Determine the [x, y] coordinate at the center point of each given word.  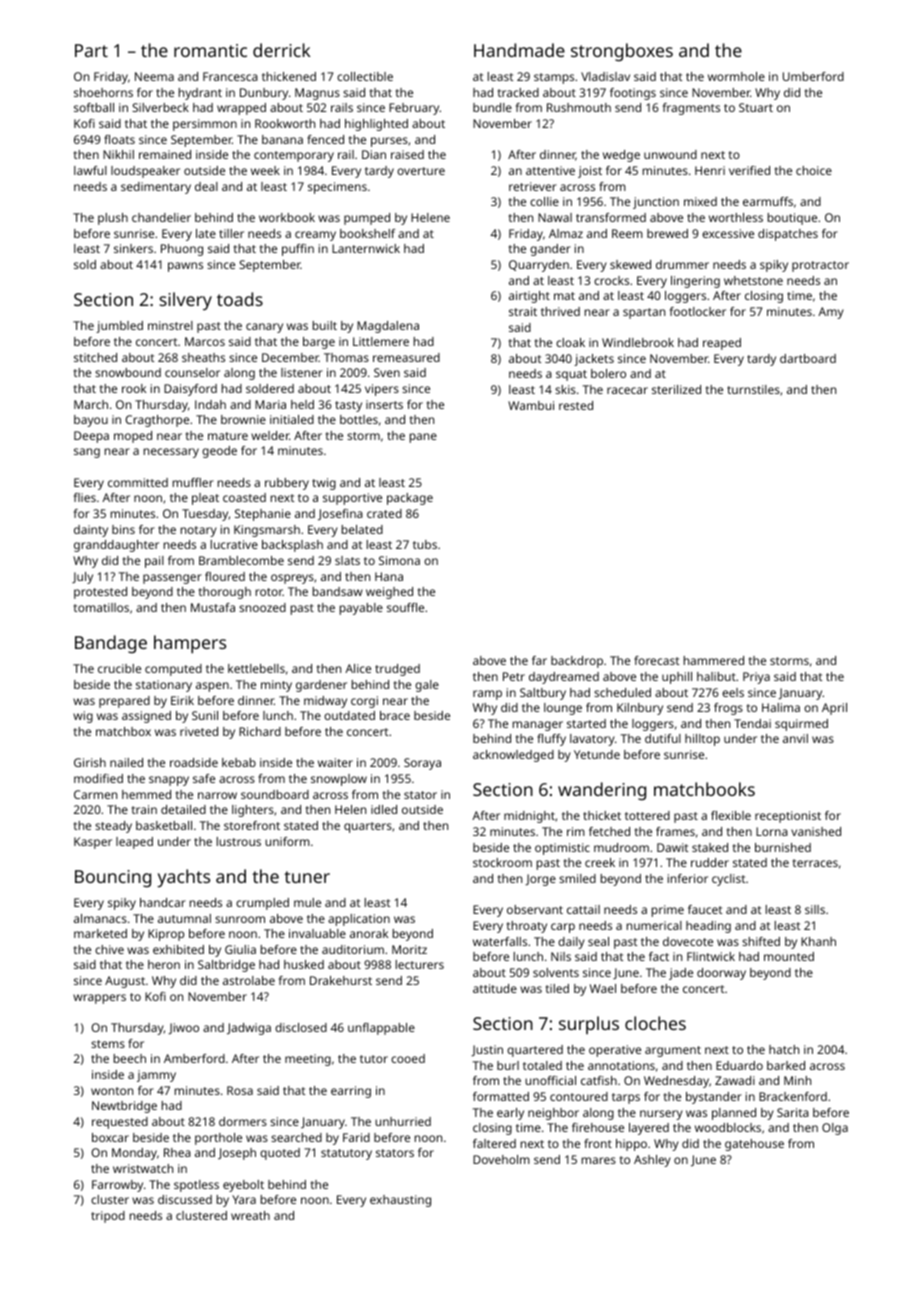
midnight [529, 817]
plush [113, 219]
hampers [190, 644]
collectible [365, 76]
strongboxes [622, 52]
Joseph [237, 1154]
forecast [657, 660]
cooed [408, 1058]
